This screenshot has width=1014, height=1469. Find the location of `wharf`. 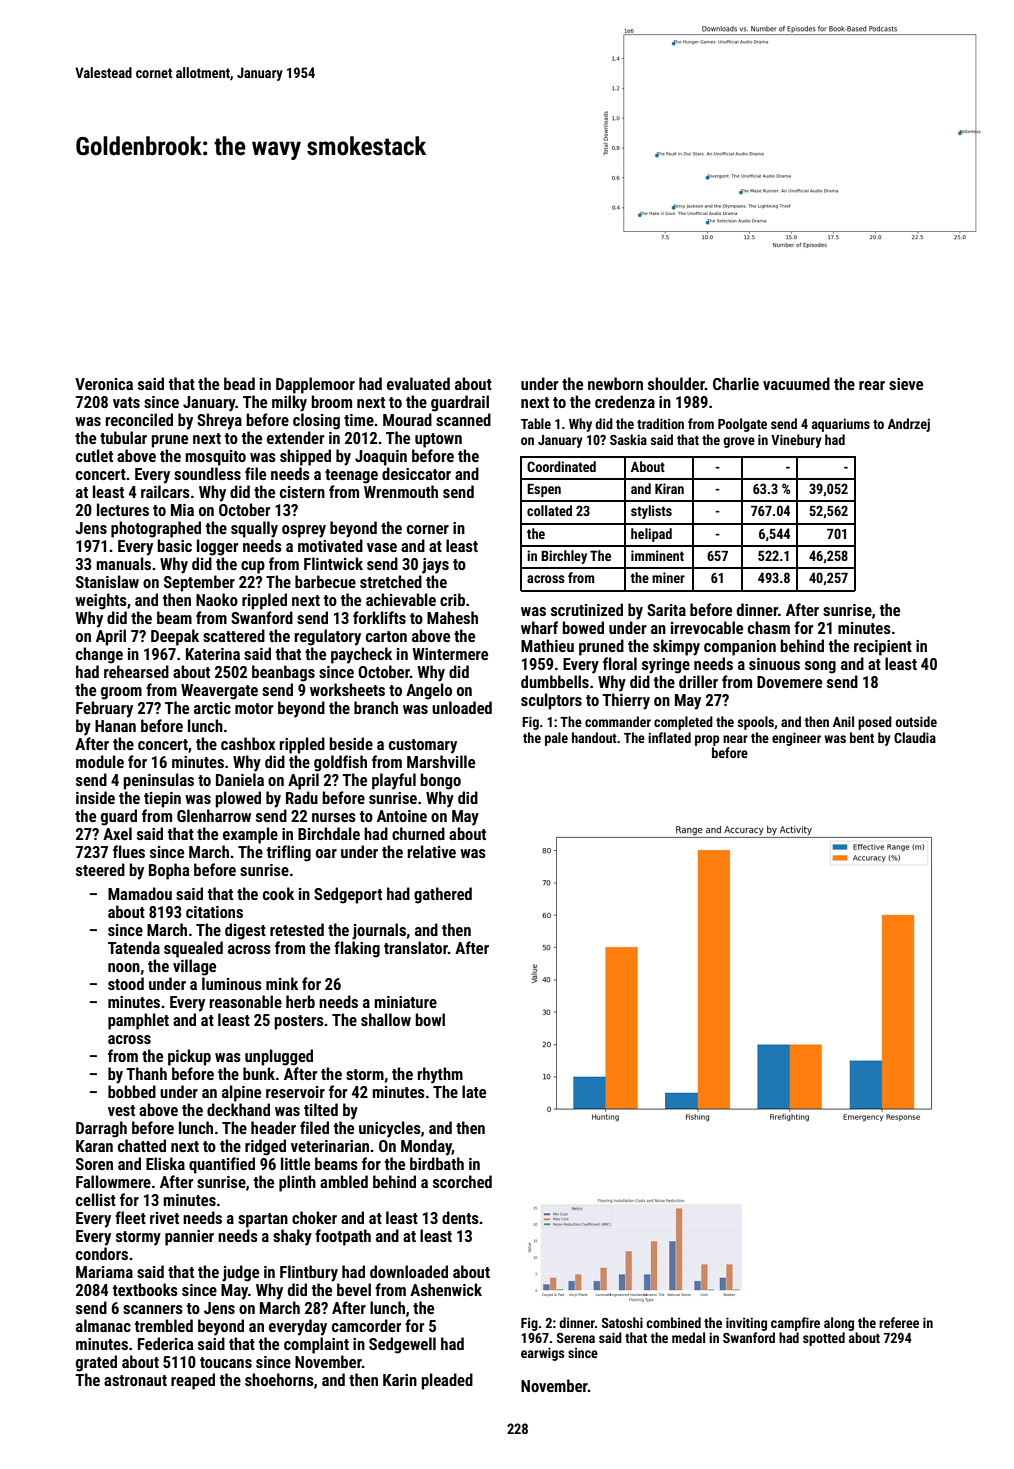

wharf is located at coordinates (539, 627).
